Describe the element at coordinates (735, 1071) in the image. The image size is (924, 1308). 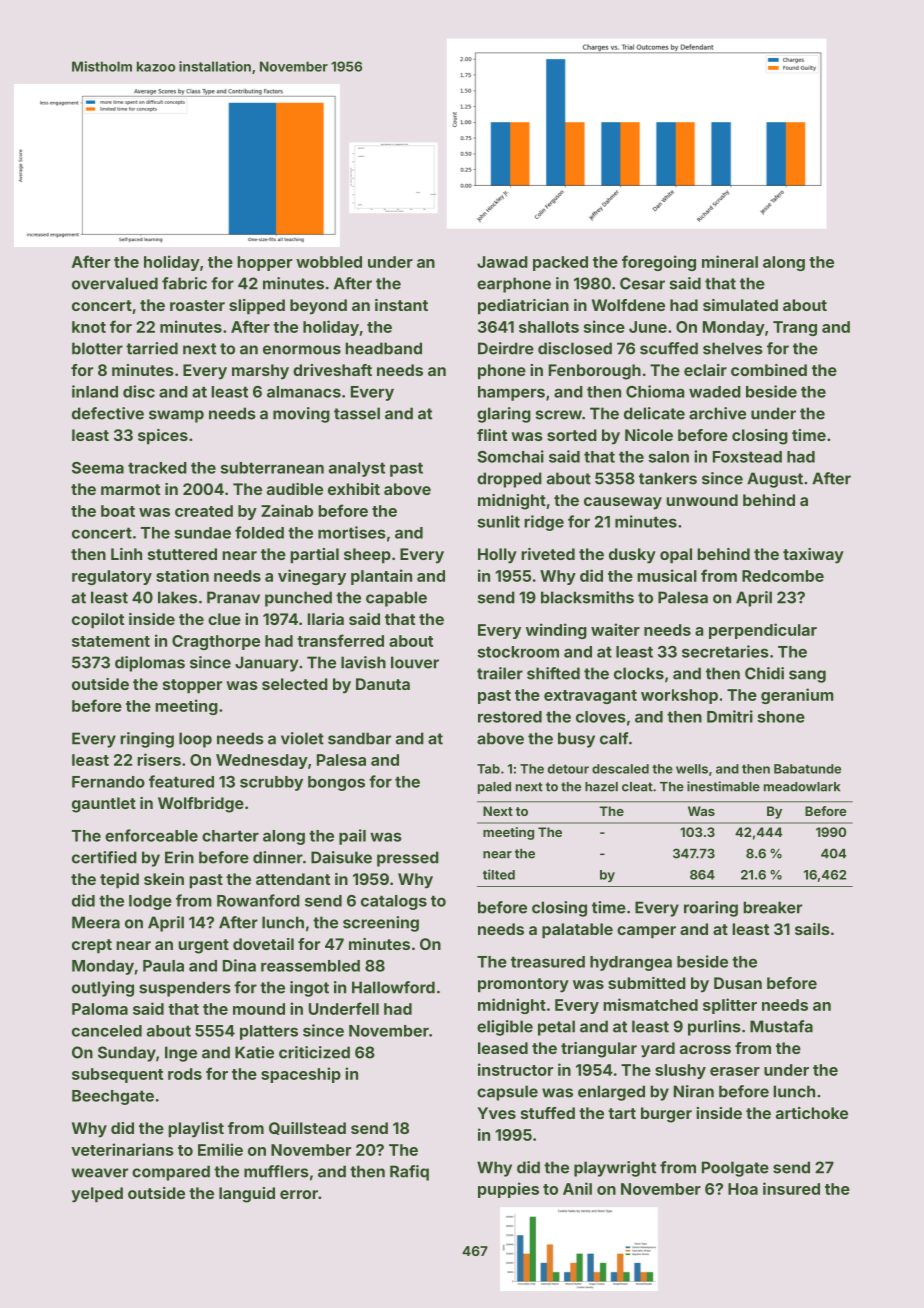
I see `eraser` at that location.
